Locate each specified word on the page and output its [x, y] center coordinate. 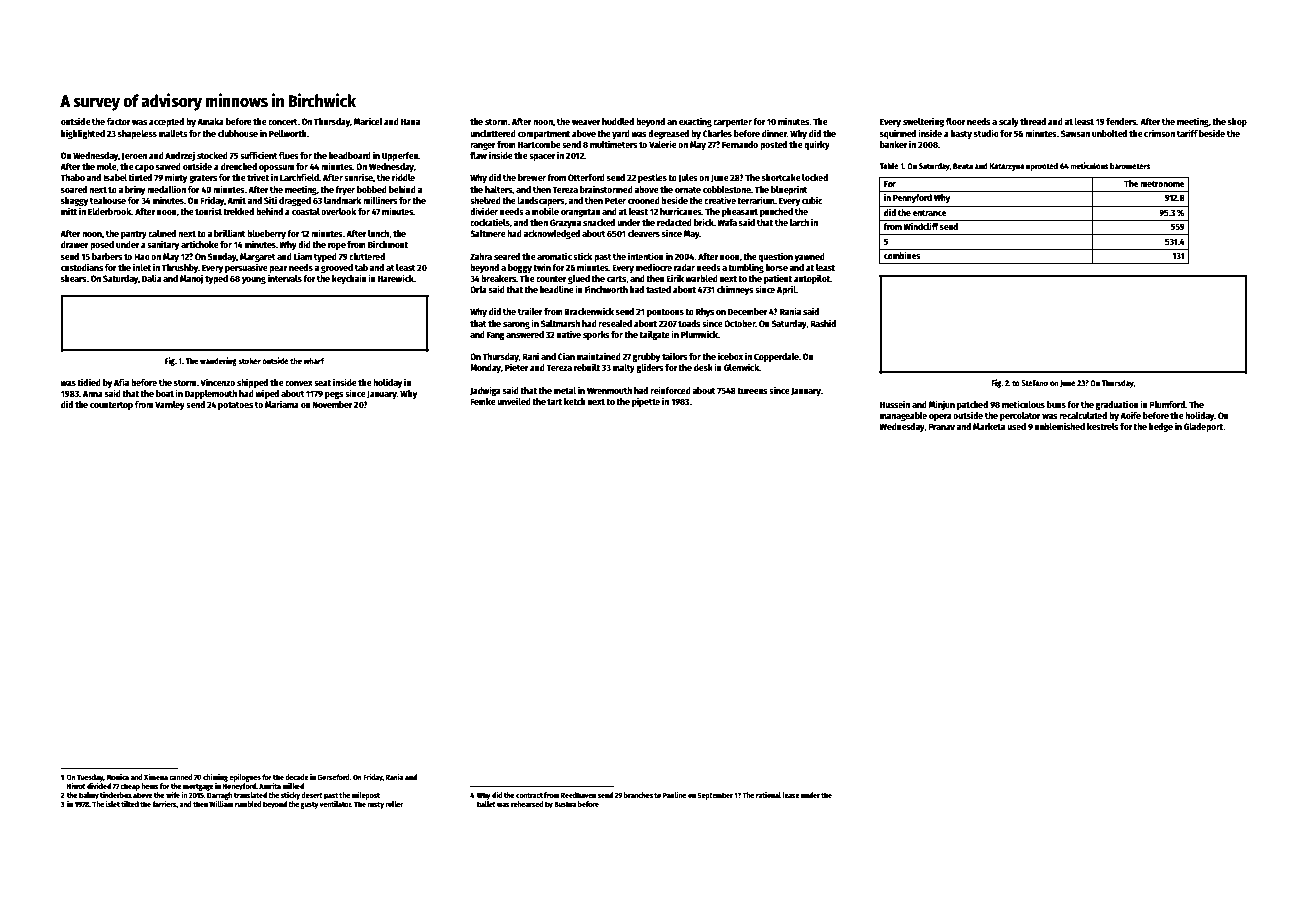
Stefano [1034, 383]
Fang [496, 335]
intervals [285, 278]
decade [297, 777]
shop [1237, 122]
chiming [215, 778]
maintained [599, 356]
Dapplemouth [211, 394]
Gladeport [1203, 427]
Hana [410, 121]
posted [773, 145]
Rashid [823, 323]
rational [768, 795]
